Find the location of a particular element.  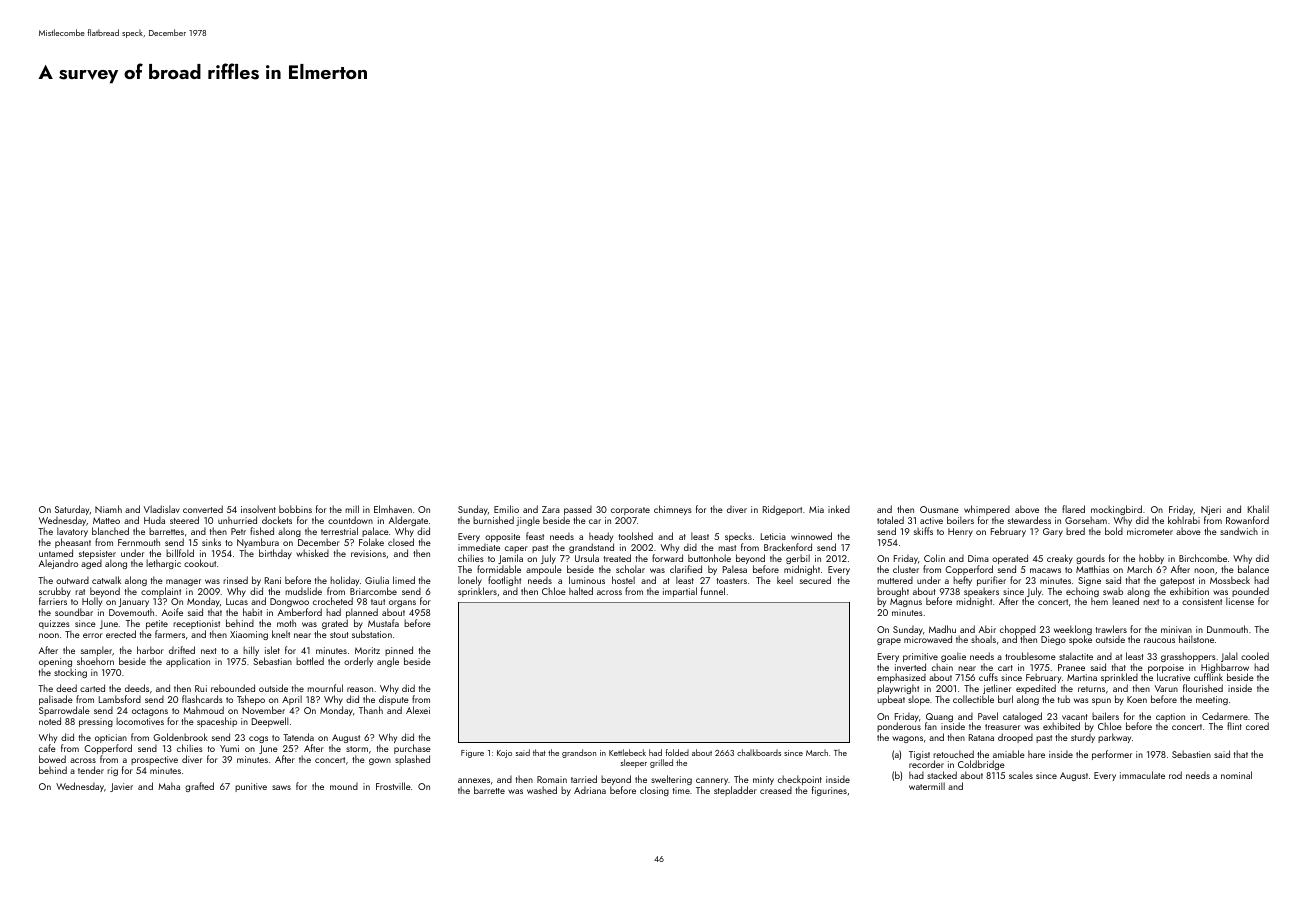

cooled is located at coordinates (1255, 656).
